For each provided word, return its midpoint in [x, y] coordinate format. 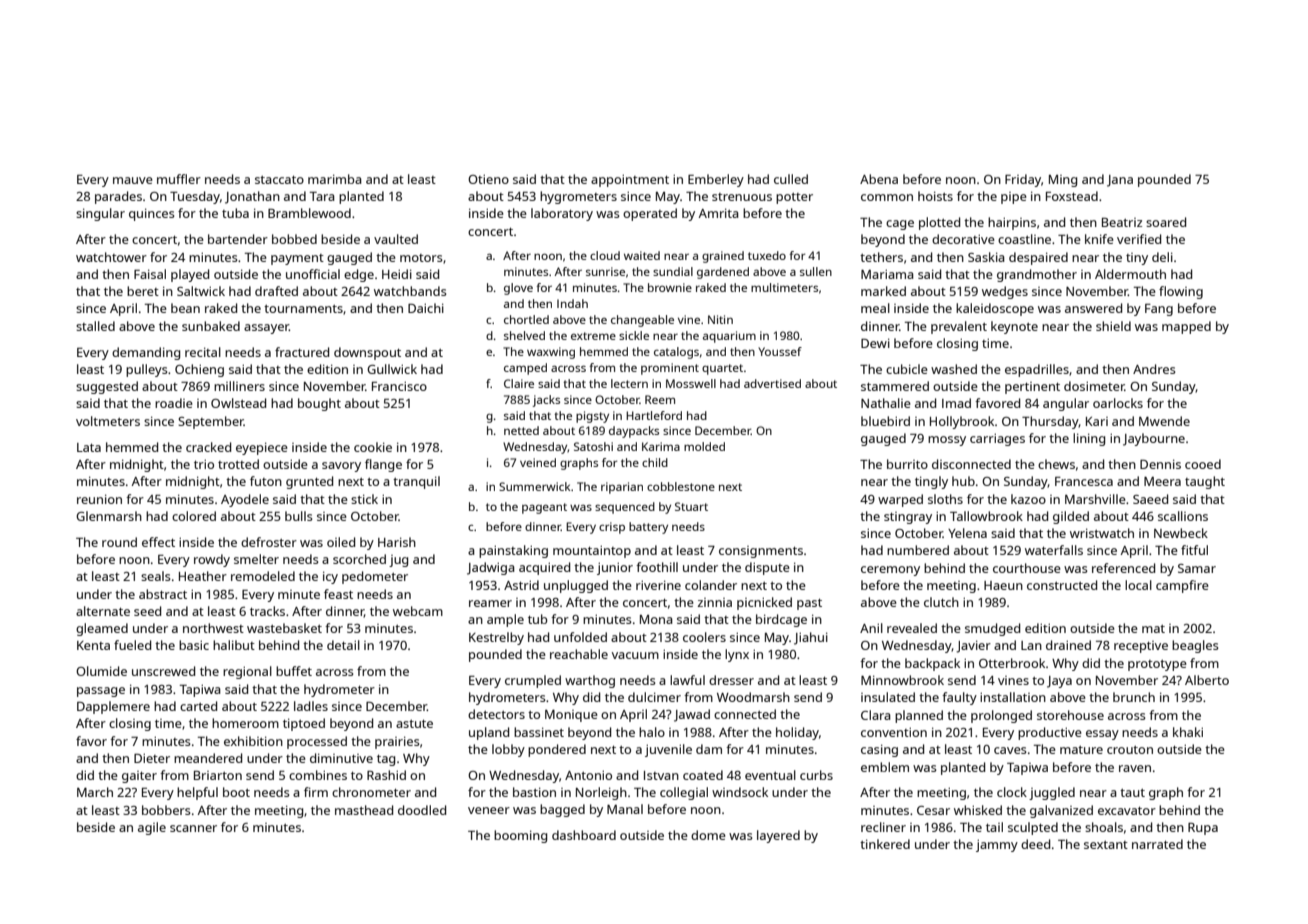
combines [318, 775]
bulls [299, 516]
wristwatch [1102, 533]
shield [1113, 326]
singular [100, 214]
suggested [107, 387]
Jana [1120, 181]
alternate [103, 611]
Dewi [875, 343]
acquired [544, 568]
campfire [1182, 586]
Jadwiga [491, 568]
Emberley [716, 180]
